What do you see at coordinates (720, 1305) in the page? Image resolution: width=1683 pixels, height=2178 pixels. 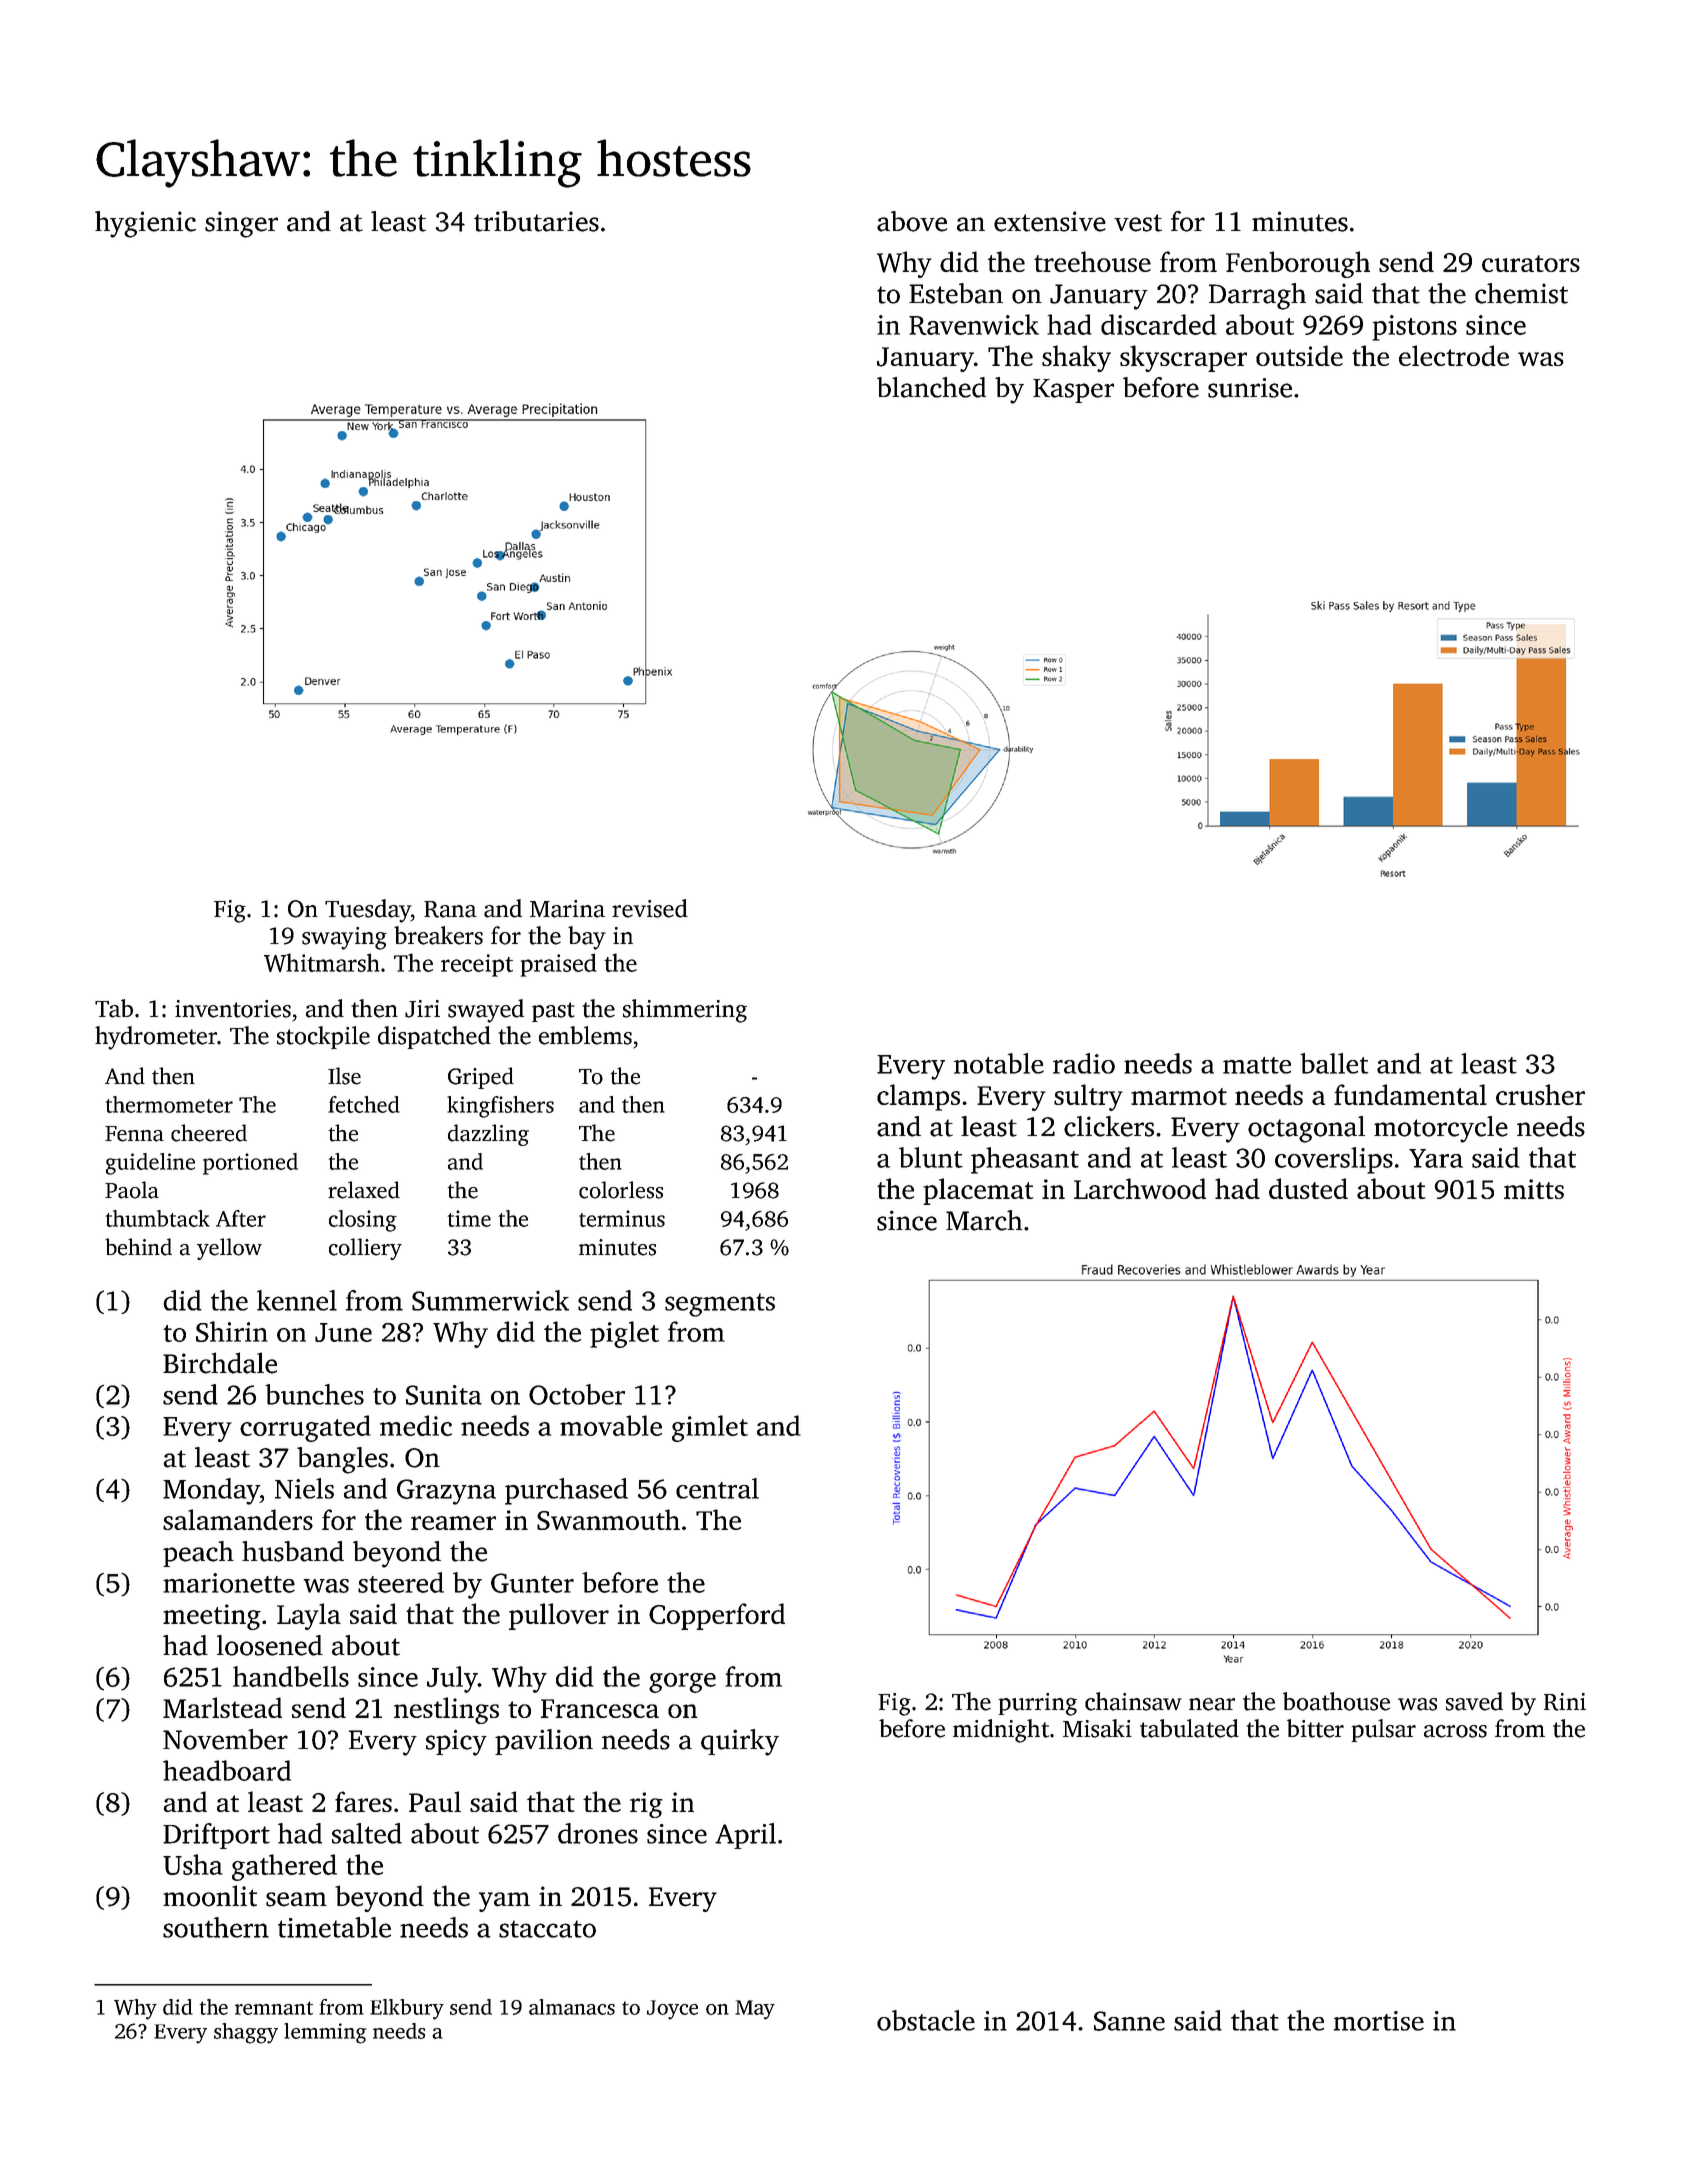 I see `segments` at bounding box center [720, 1305].
